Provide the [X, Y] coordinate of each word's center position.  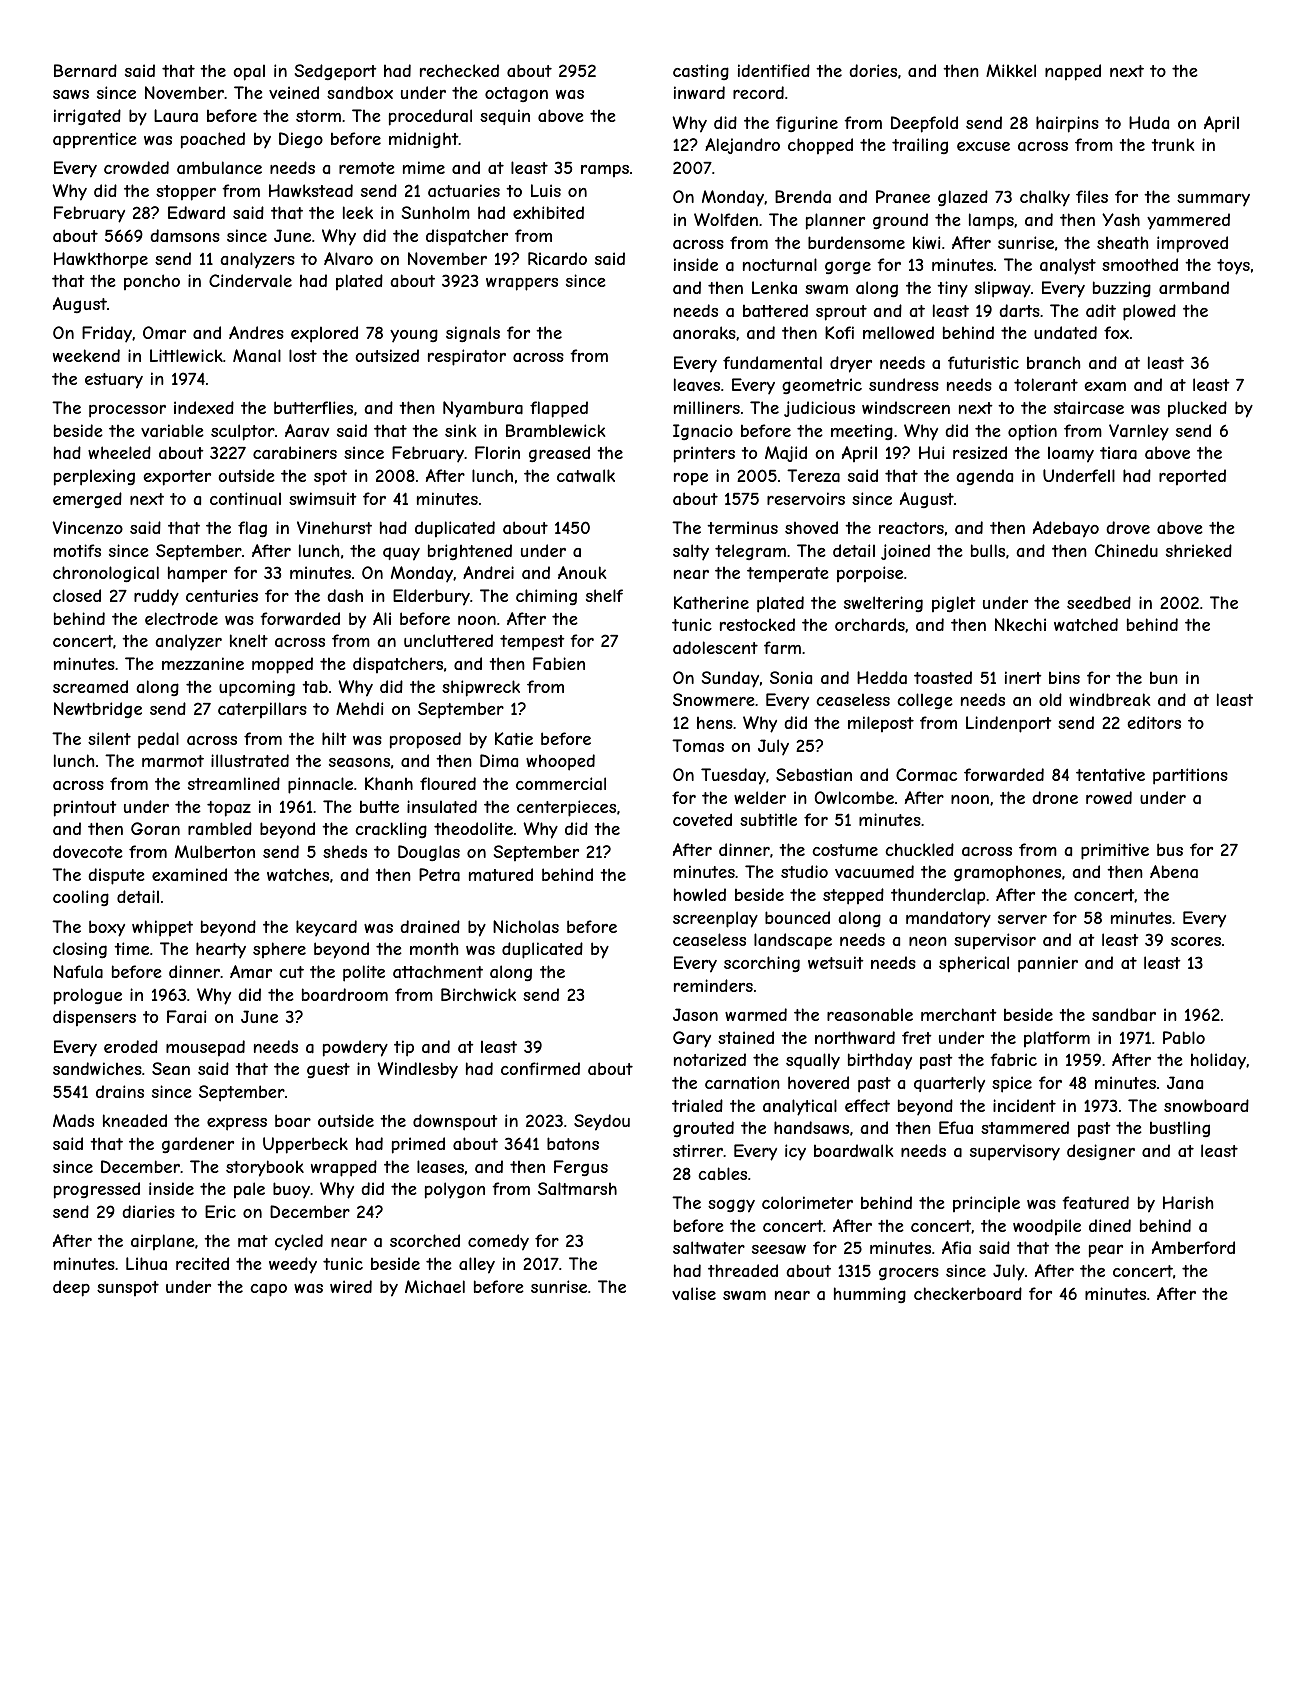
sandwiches [97, 1068]
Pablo [1184, 1037]
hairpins [1067, 124]
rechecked [459, 70]
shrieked [1199, 550]
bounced [797, 917]
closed [77, 595]
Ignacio [703, 432]
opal [249, 72]
